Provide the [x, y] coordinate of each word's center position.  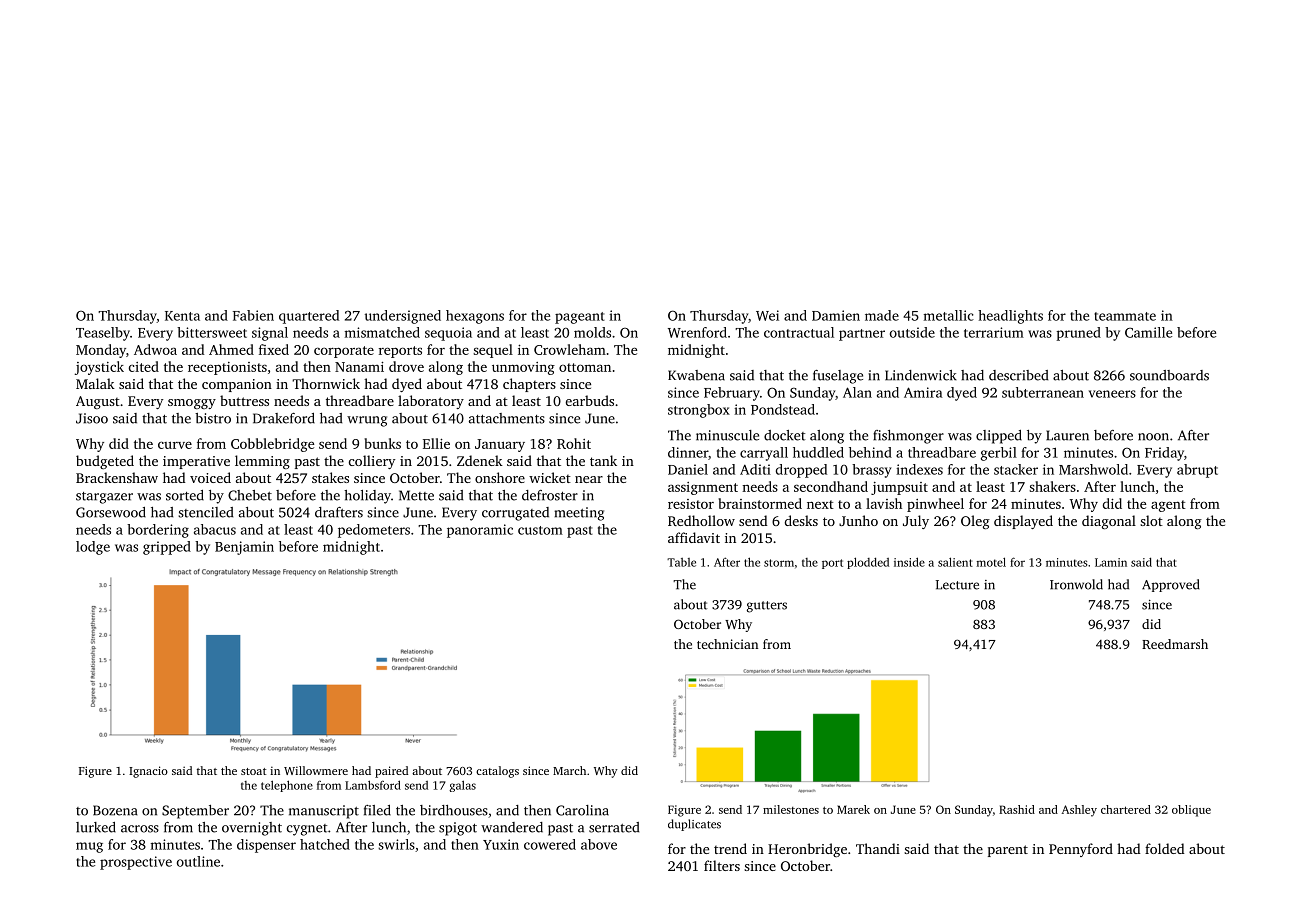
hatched [325, 844]
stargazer [104, 498]
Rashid [1017, 809]
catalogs [497, 772]
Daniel [688, 469]
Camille [1148, 332]
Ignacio [148, 772]
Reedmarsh [1175, 644]
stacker [1016, 469]
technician [727, 644]
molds [592, 332]
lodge [93, 548]
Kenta [182, 316]
